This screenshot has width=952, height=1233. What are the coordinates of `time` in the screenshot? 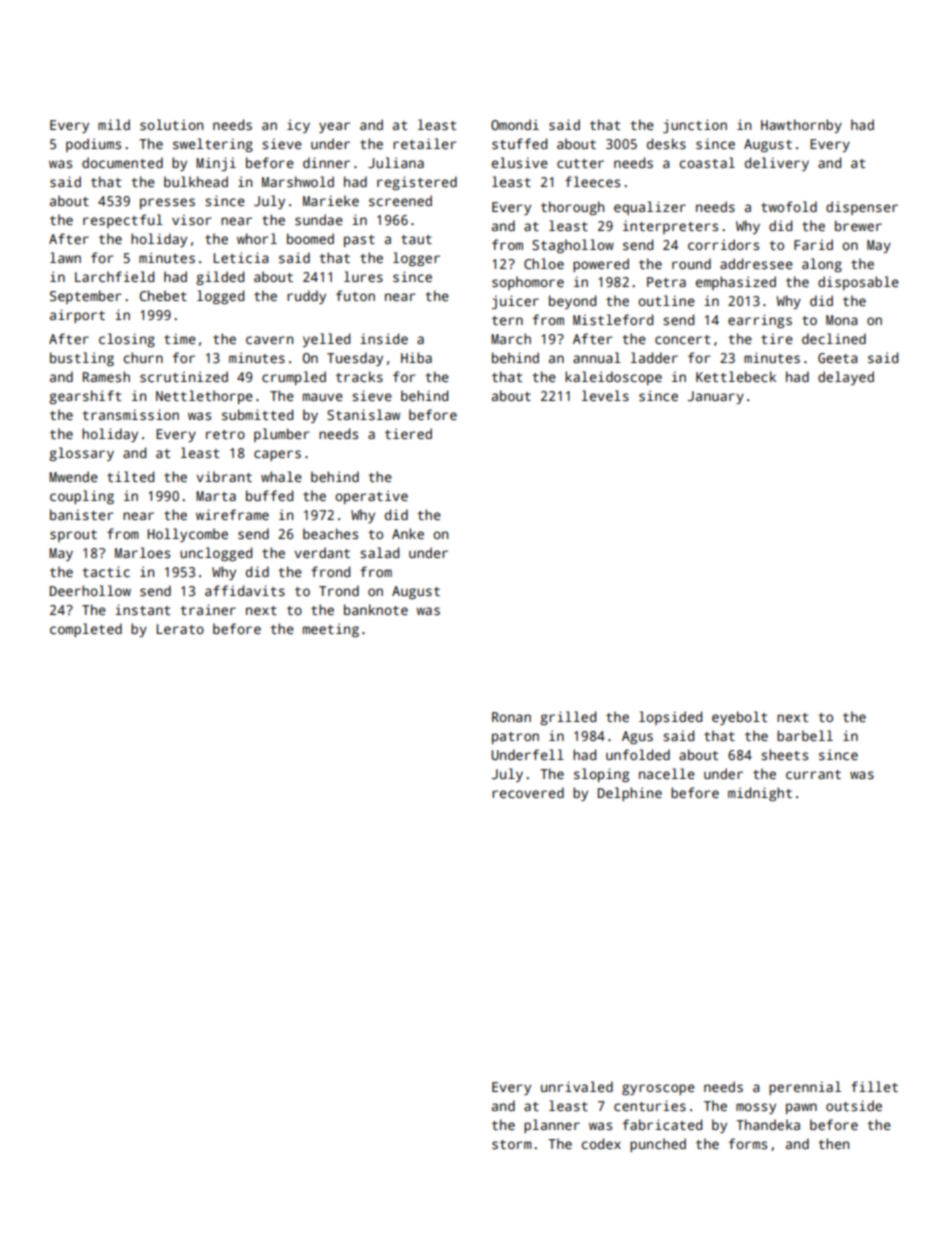 It's located at (180, 338).
